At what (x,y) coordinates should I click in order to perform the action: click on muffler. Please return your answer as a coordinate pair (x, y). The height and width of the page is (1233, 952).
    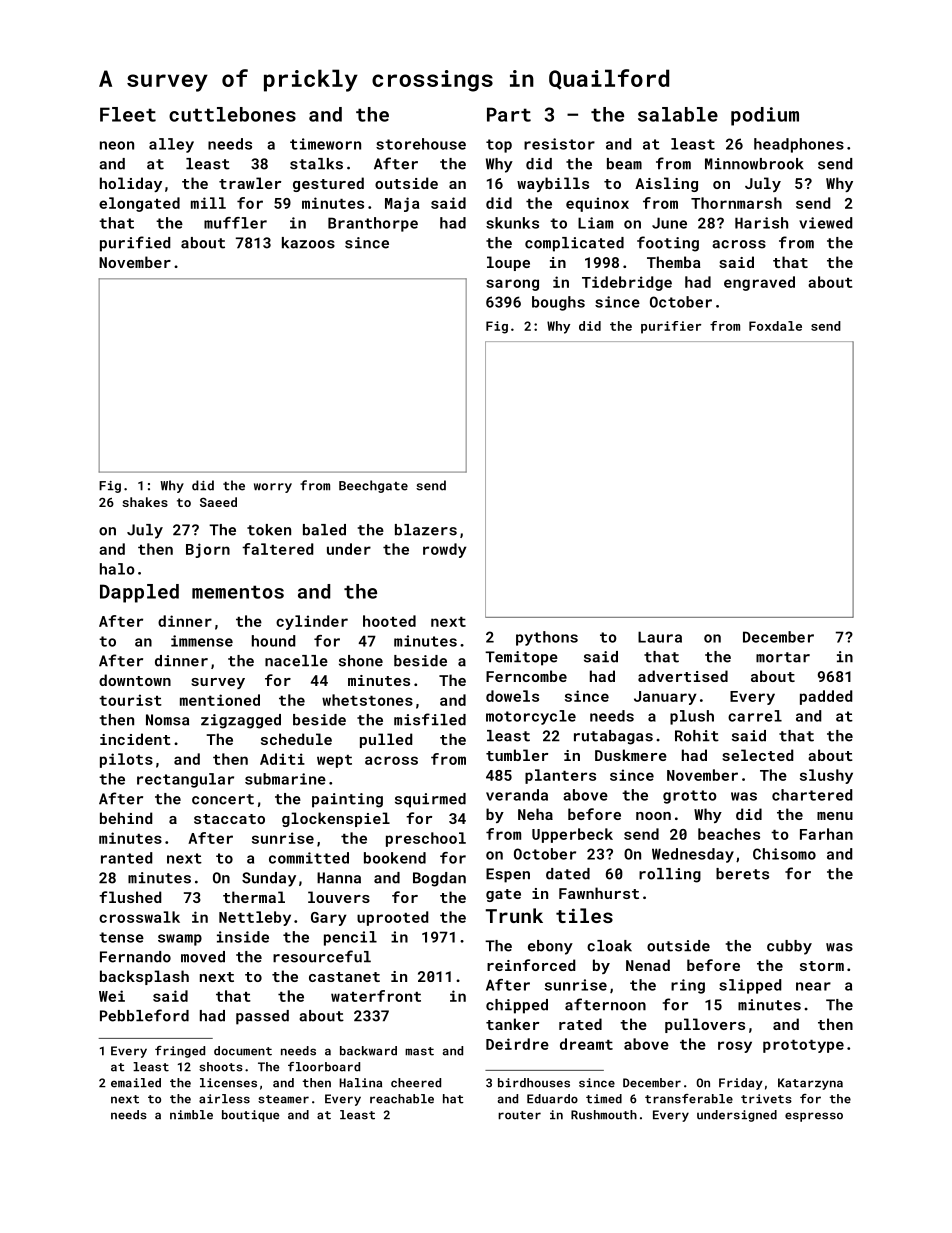
    Looking at the image, I should click on (235, 223).
